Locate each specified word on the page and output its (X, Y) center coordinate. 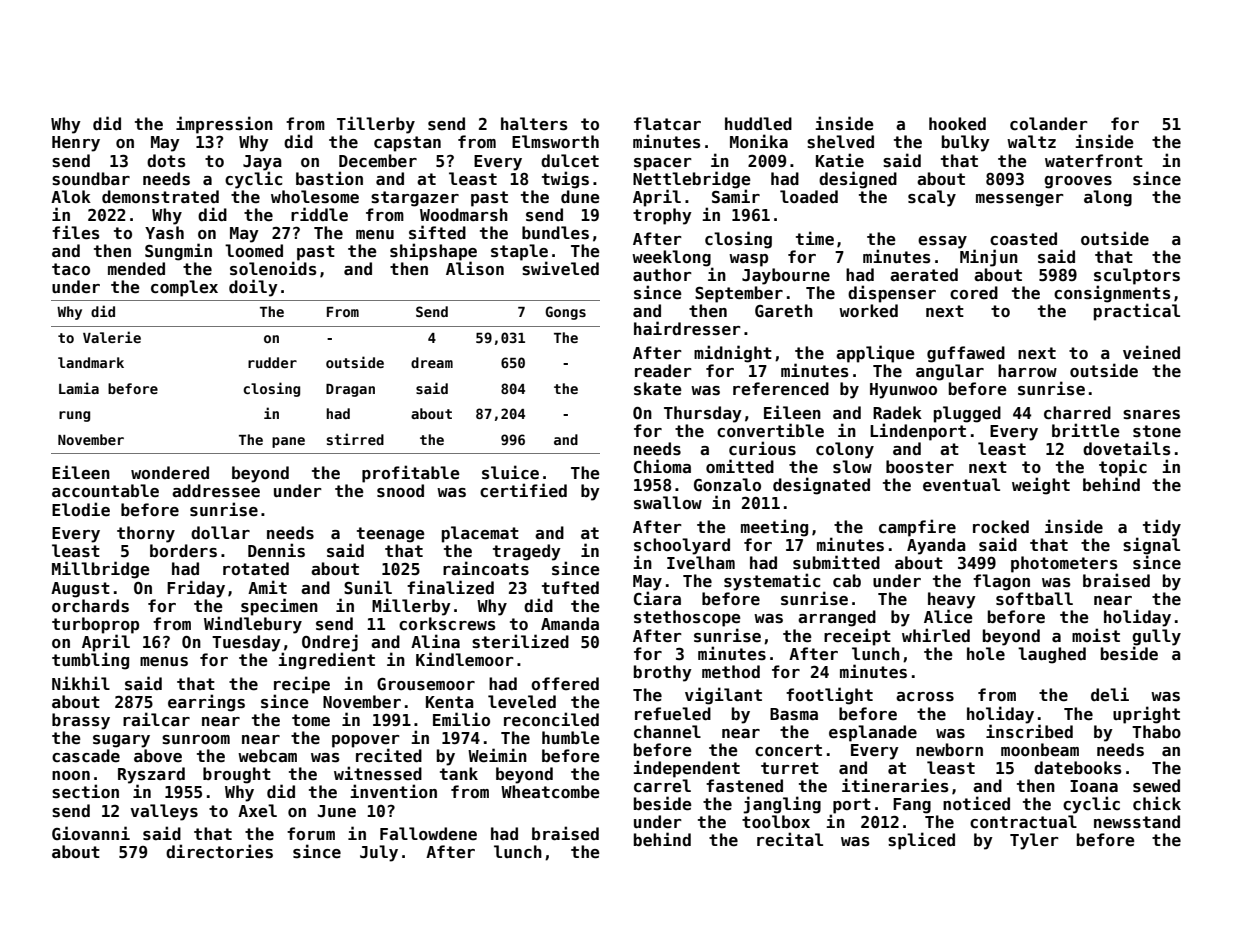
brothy (663, 673)
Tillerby (376, 125)
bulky (966, 143)
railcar (156, 719)
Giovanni (91, 833)
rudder (272, 362)
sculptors (1137, 276)
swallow (668, 503)
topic (1123, 468)
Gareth (784, 311)
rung (74, 416)
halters (534, 124)
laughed (1052, 655)
